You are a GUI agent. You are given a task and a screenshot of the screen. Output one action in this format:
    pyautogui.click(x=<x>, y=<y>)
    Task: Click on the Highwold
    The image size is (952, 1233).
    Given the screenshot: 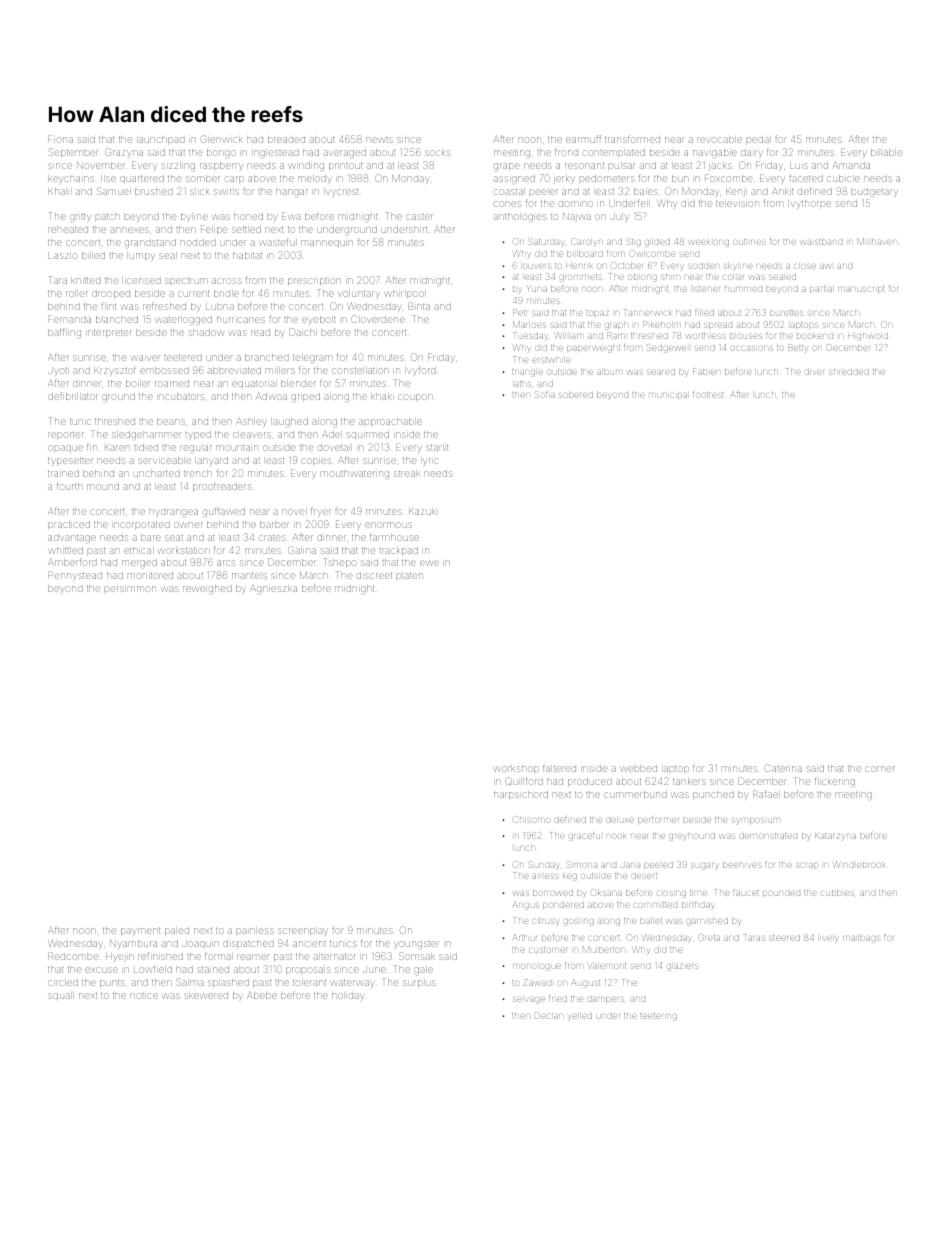 What is the action you would take?
    pyautogui.click(x=868, y=337)
